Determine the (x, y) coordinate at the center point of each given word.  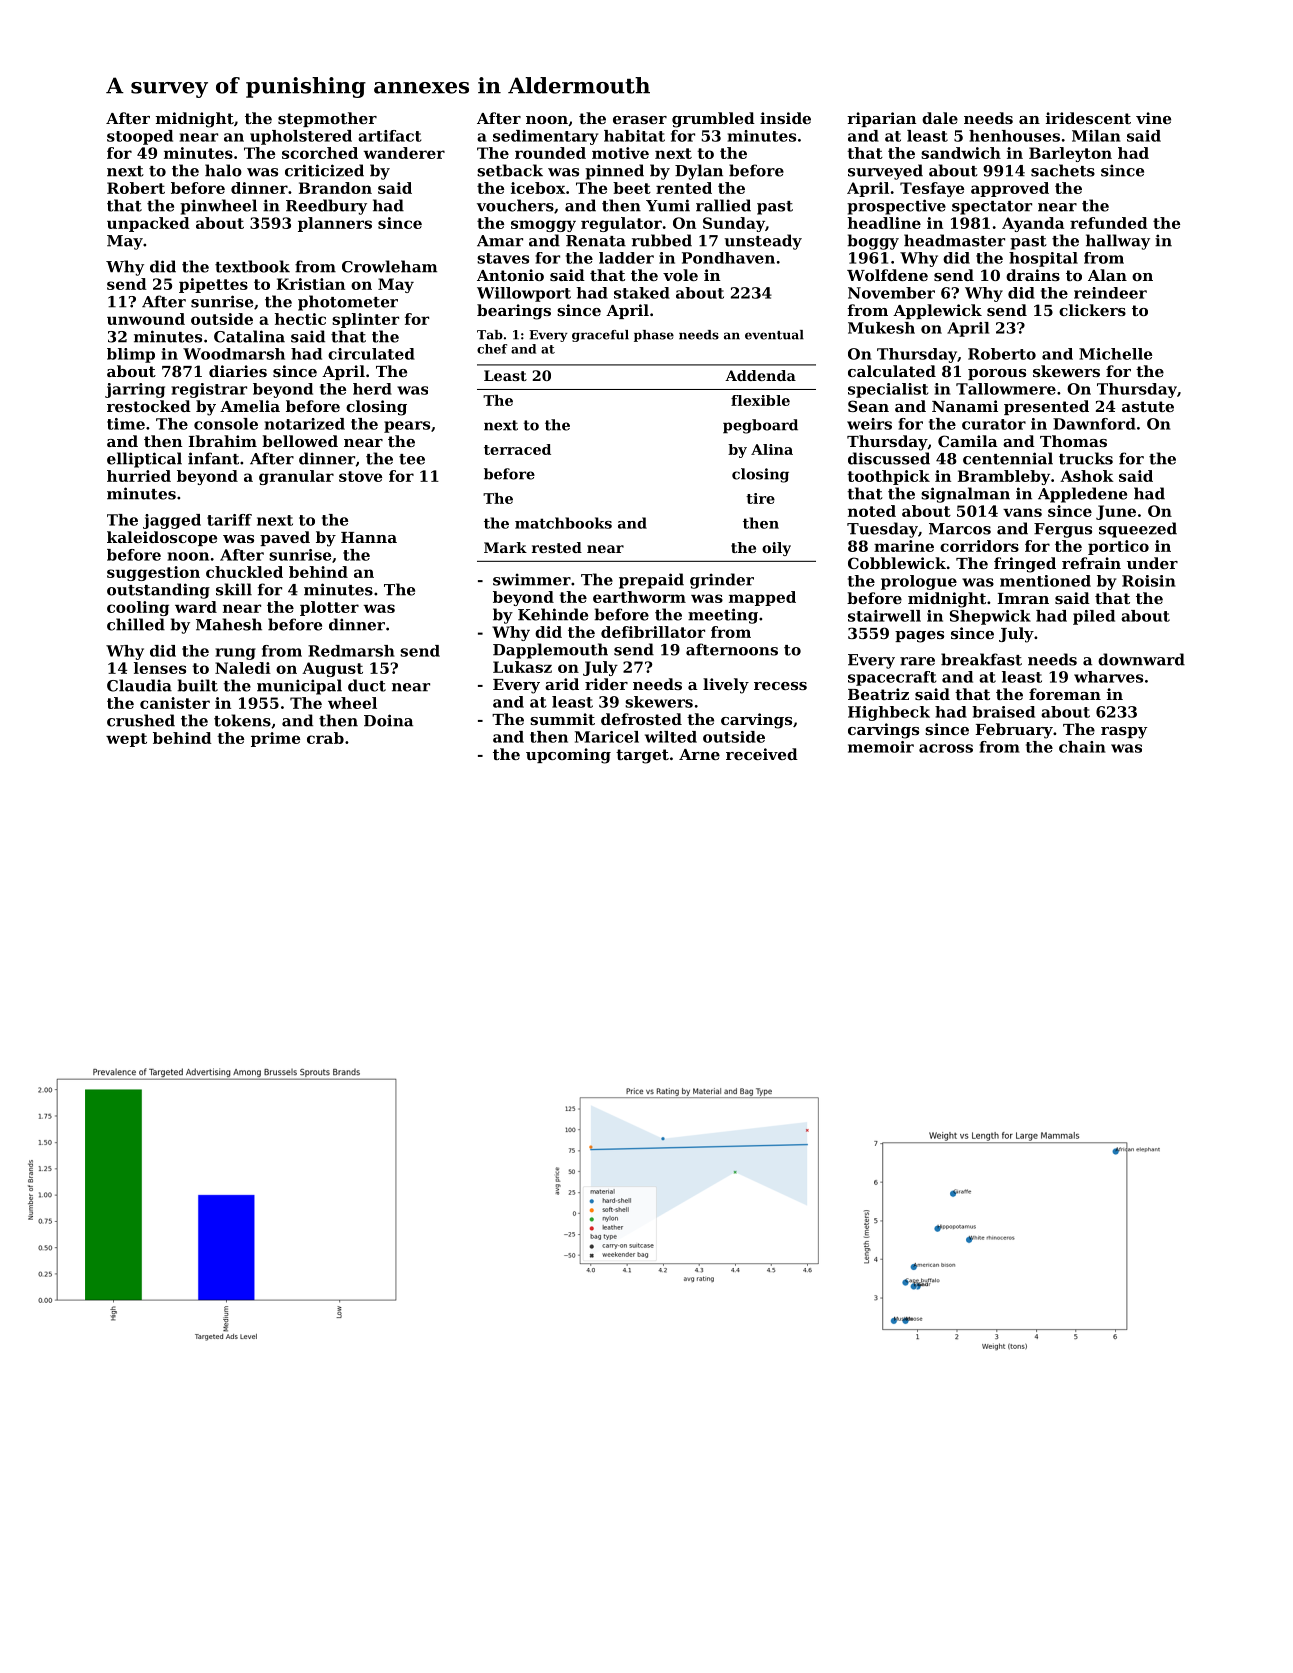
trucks (1086, 458)
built (197, 685)
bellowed (300, 441)
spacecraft (892, 678)
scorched (320, 153)
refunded (1109, 223)
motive (620, 153)
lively (726, 686)
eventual (774, 335)
